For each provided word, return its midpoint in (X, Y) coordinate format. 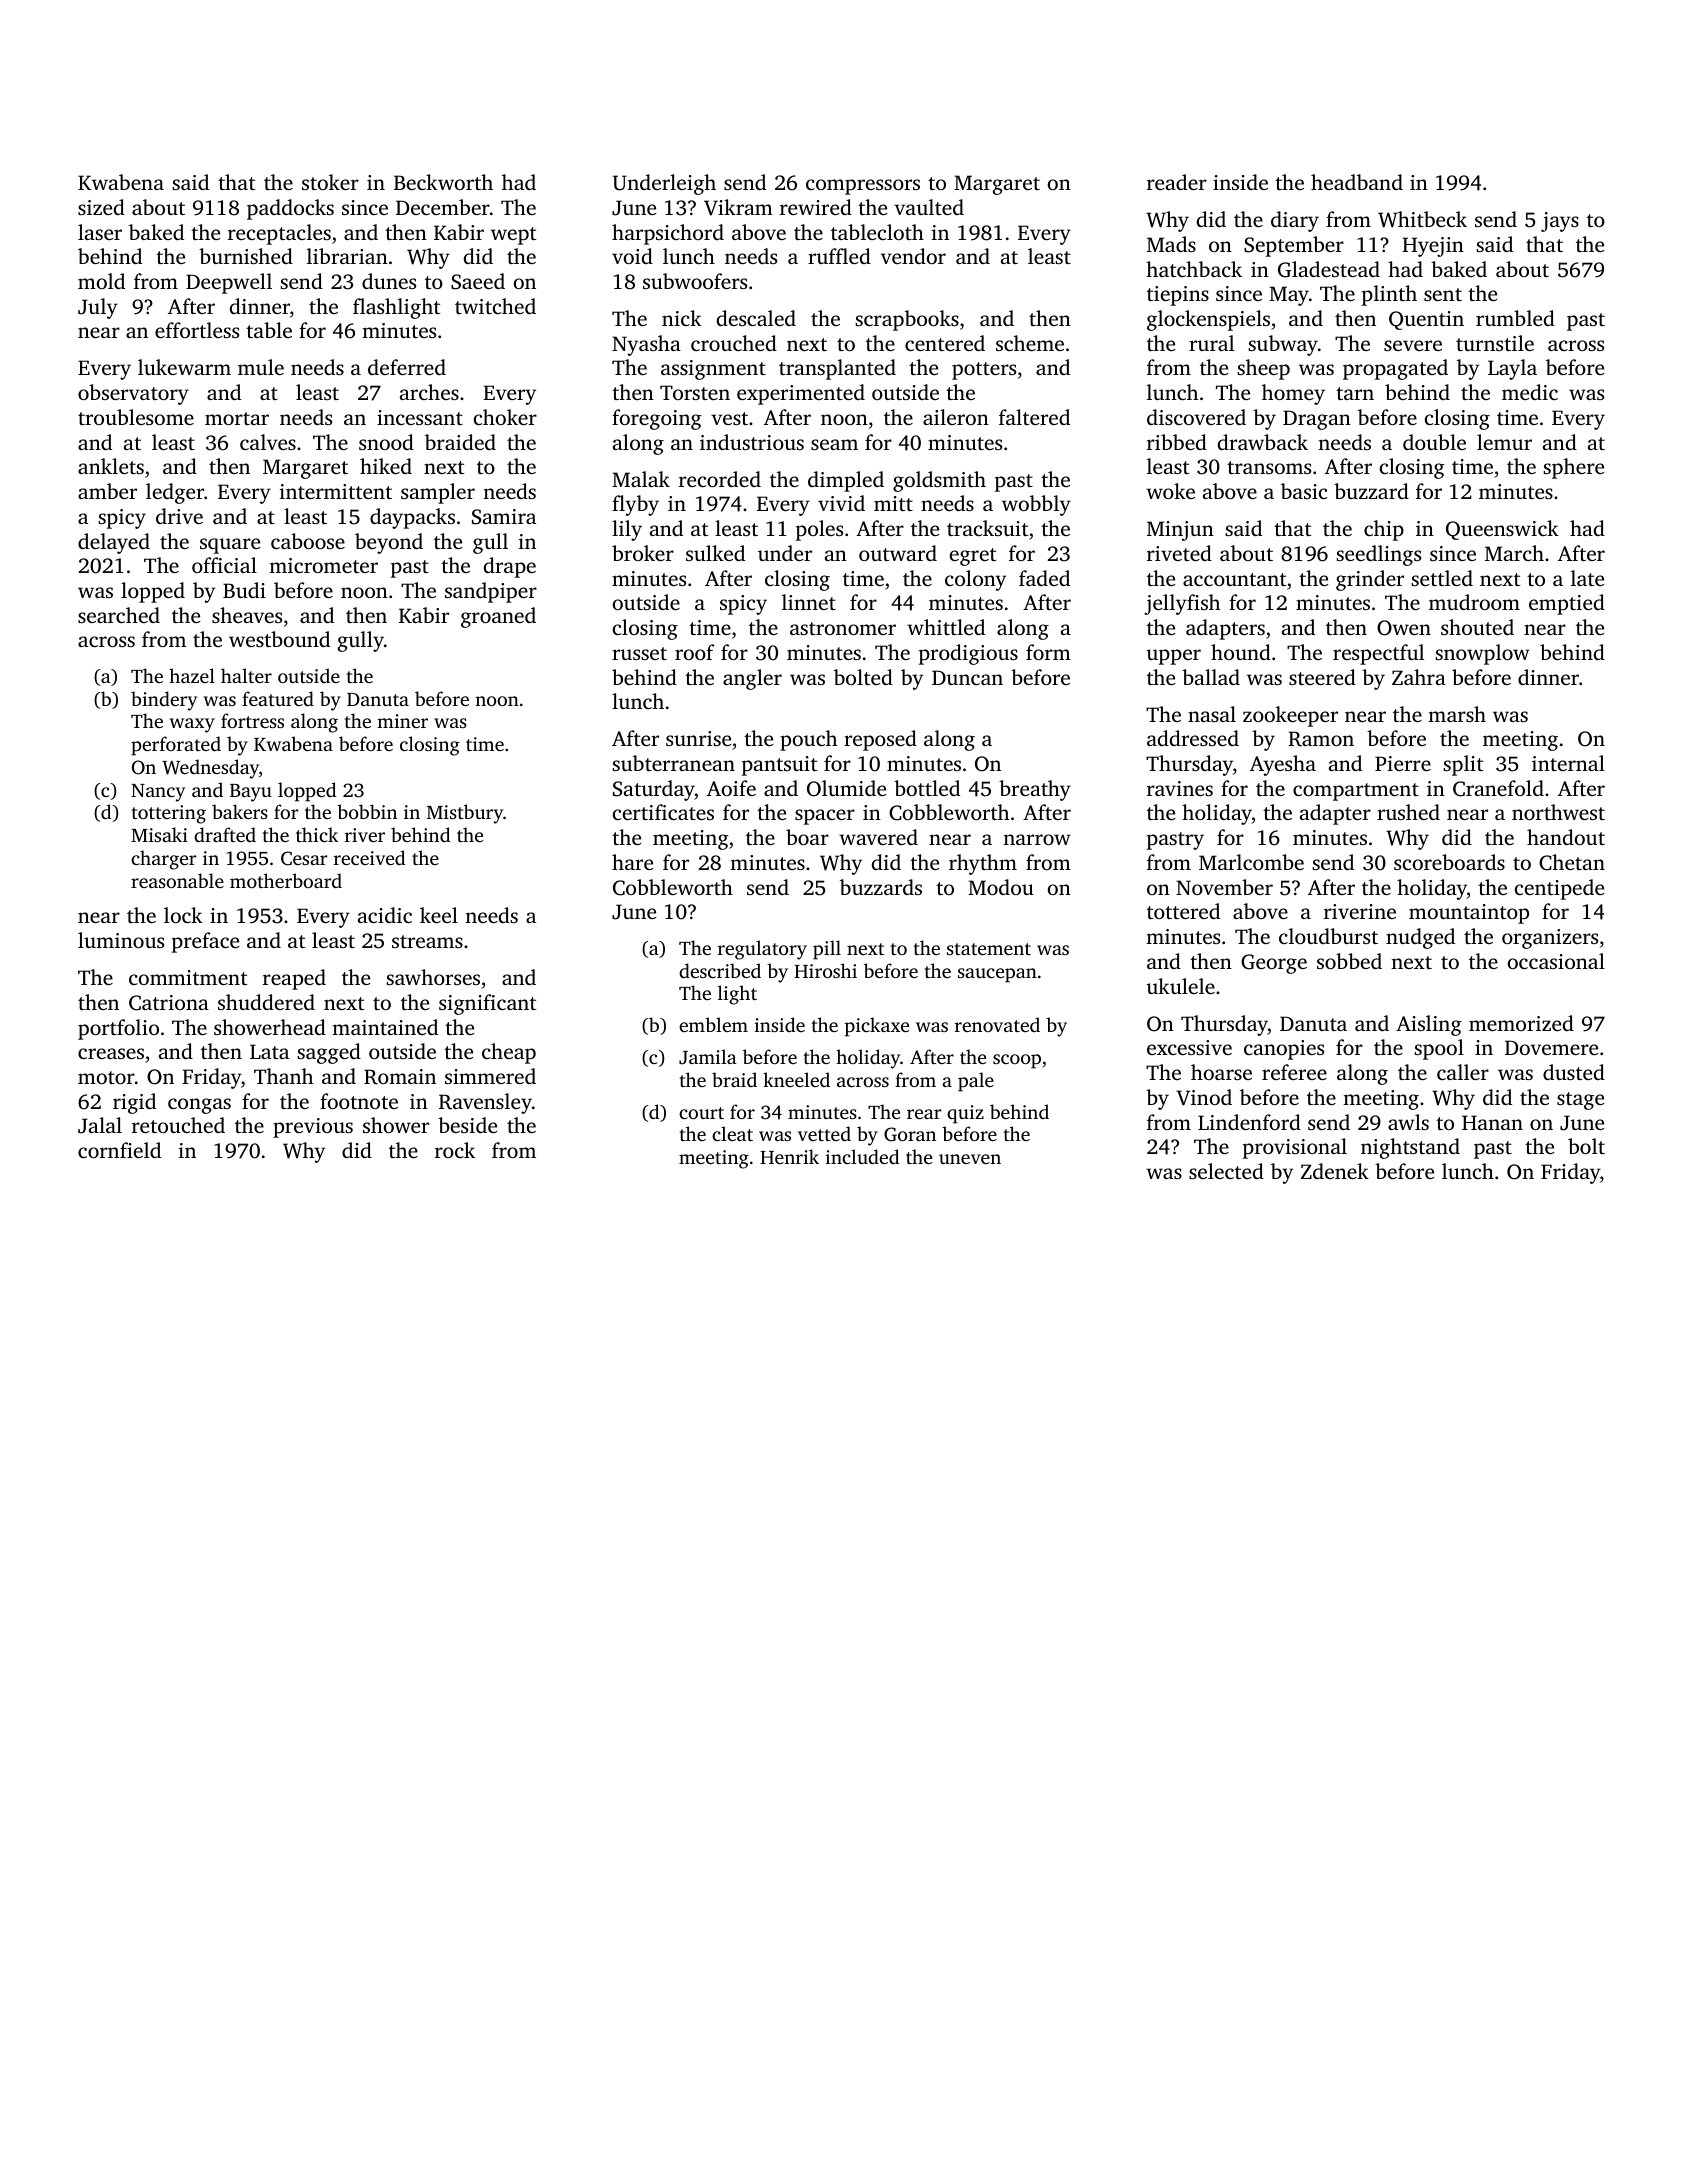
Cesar (304, 858)
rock (455, 1150)
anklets (111, 466)
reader (1177, 182)
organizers (1550, 939)
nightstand (1410, 1148)
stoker (330, 182)
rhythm (983, 864)
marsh (1457, 714)
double (1434, 442)
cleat (732, 1133)
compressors (863, 187)
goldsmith (939, 481)
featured (278, 698)
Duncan (967, 677)
